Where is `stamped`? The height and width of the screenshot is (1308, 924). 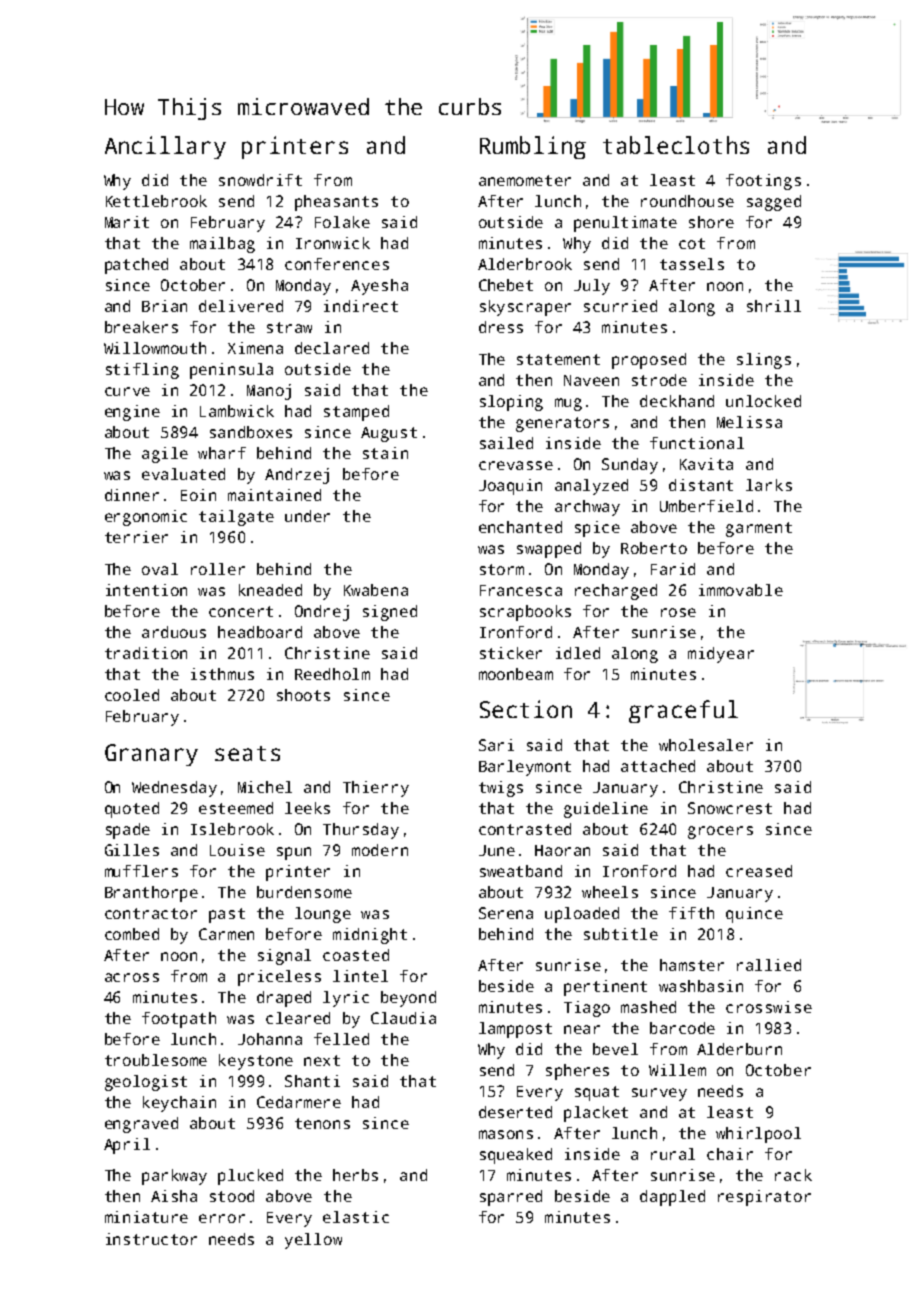 stamped is located at coordinates (356, 413).
